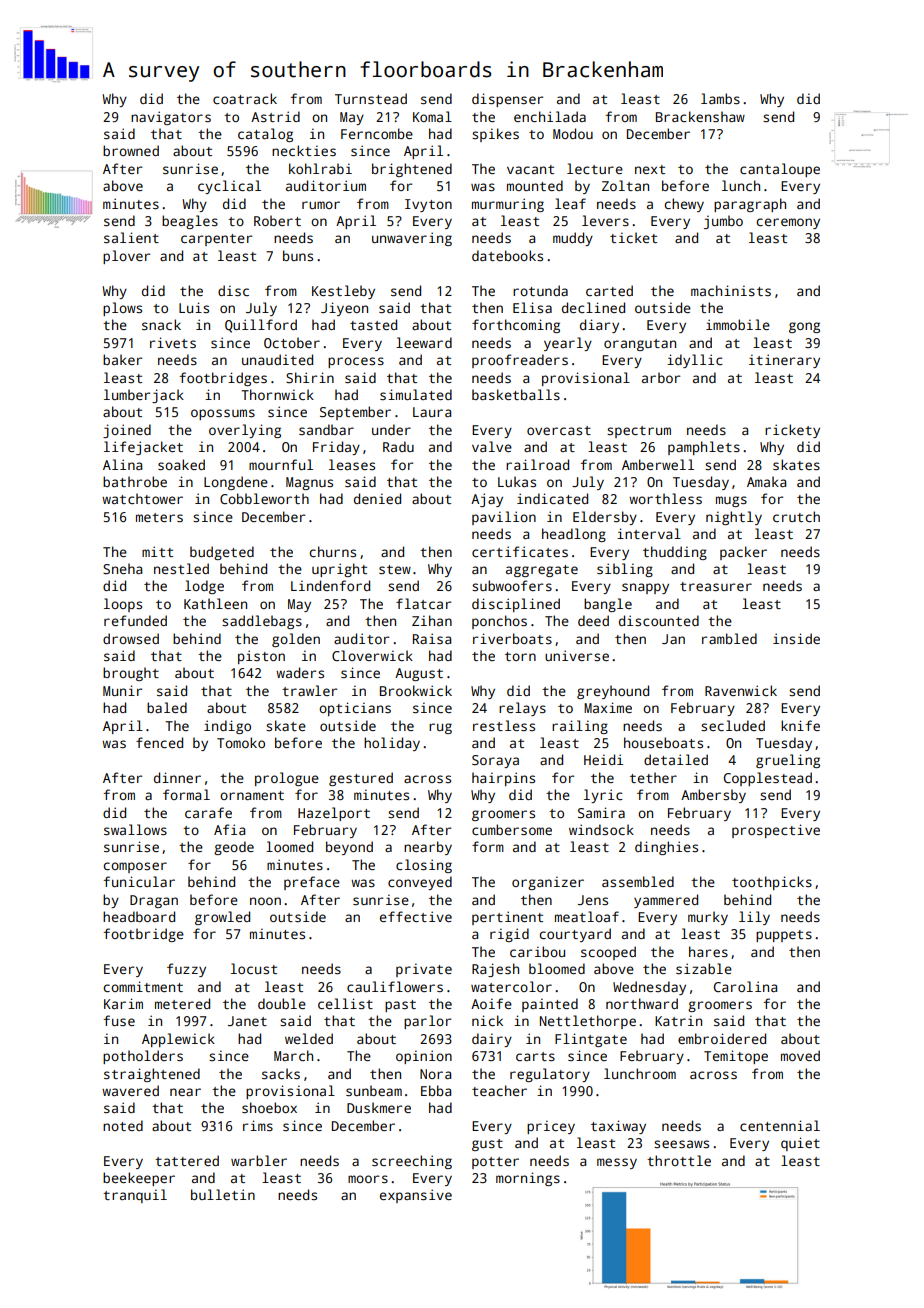  I want to click on next, so click(650, 169).
